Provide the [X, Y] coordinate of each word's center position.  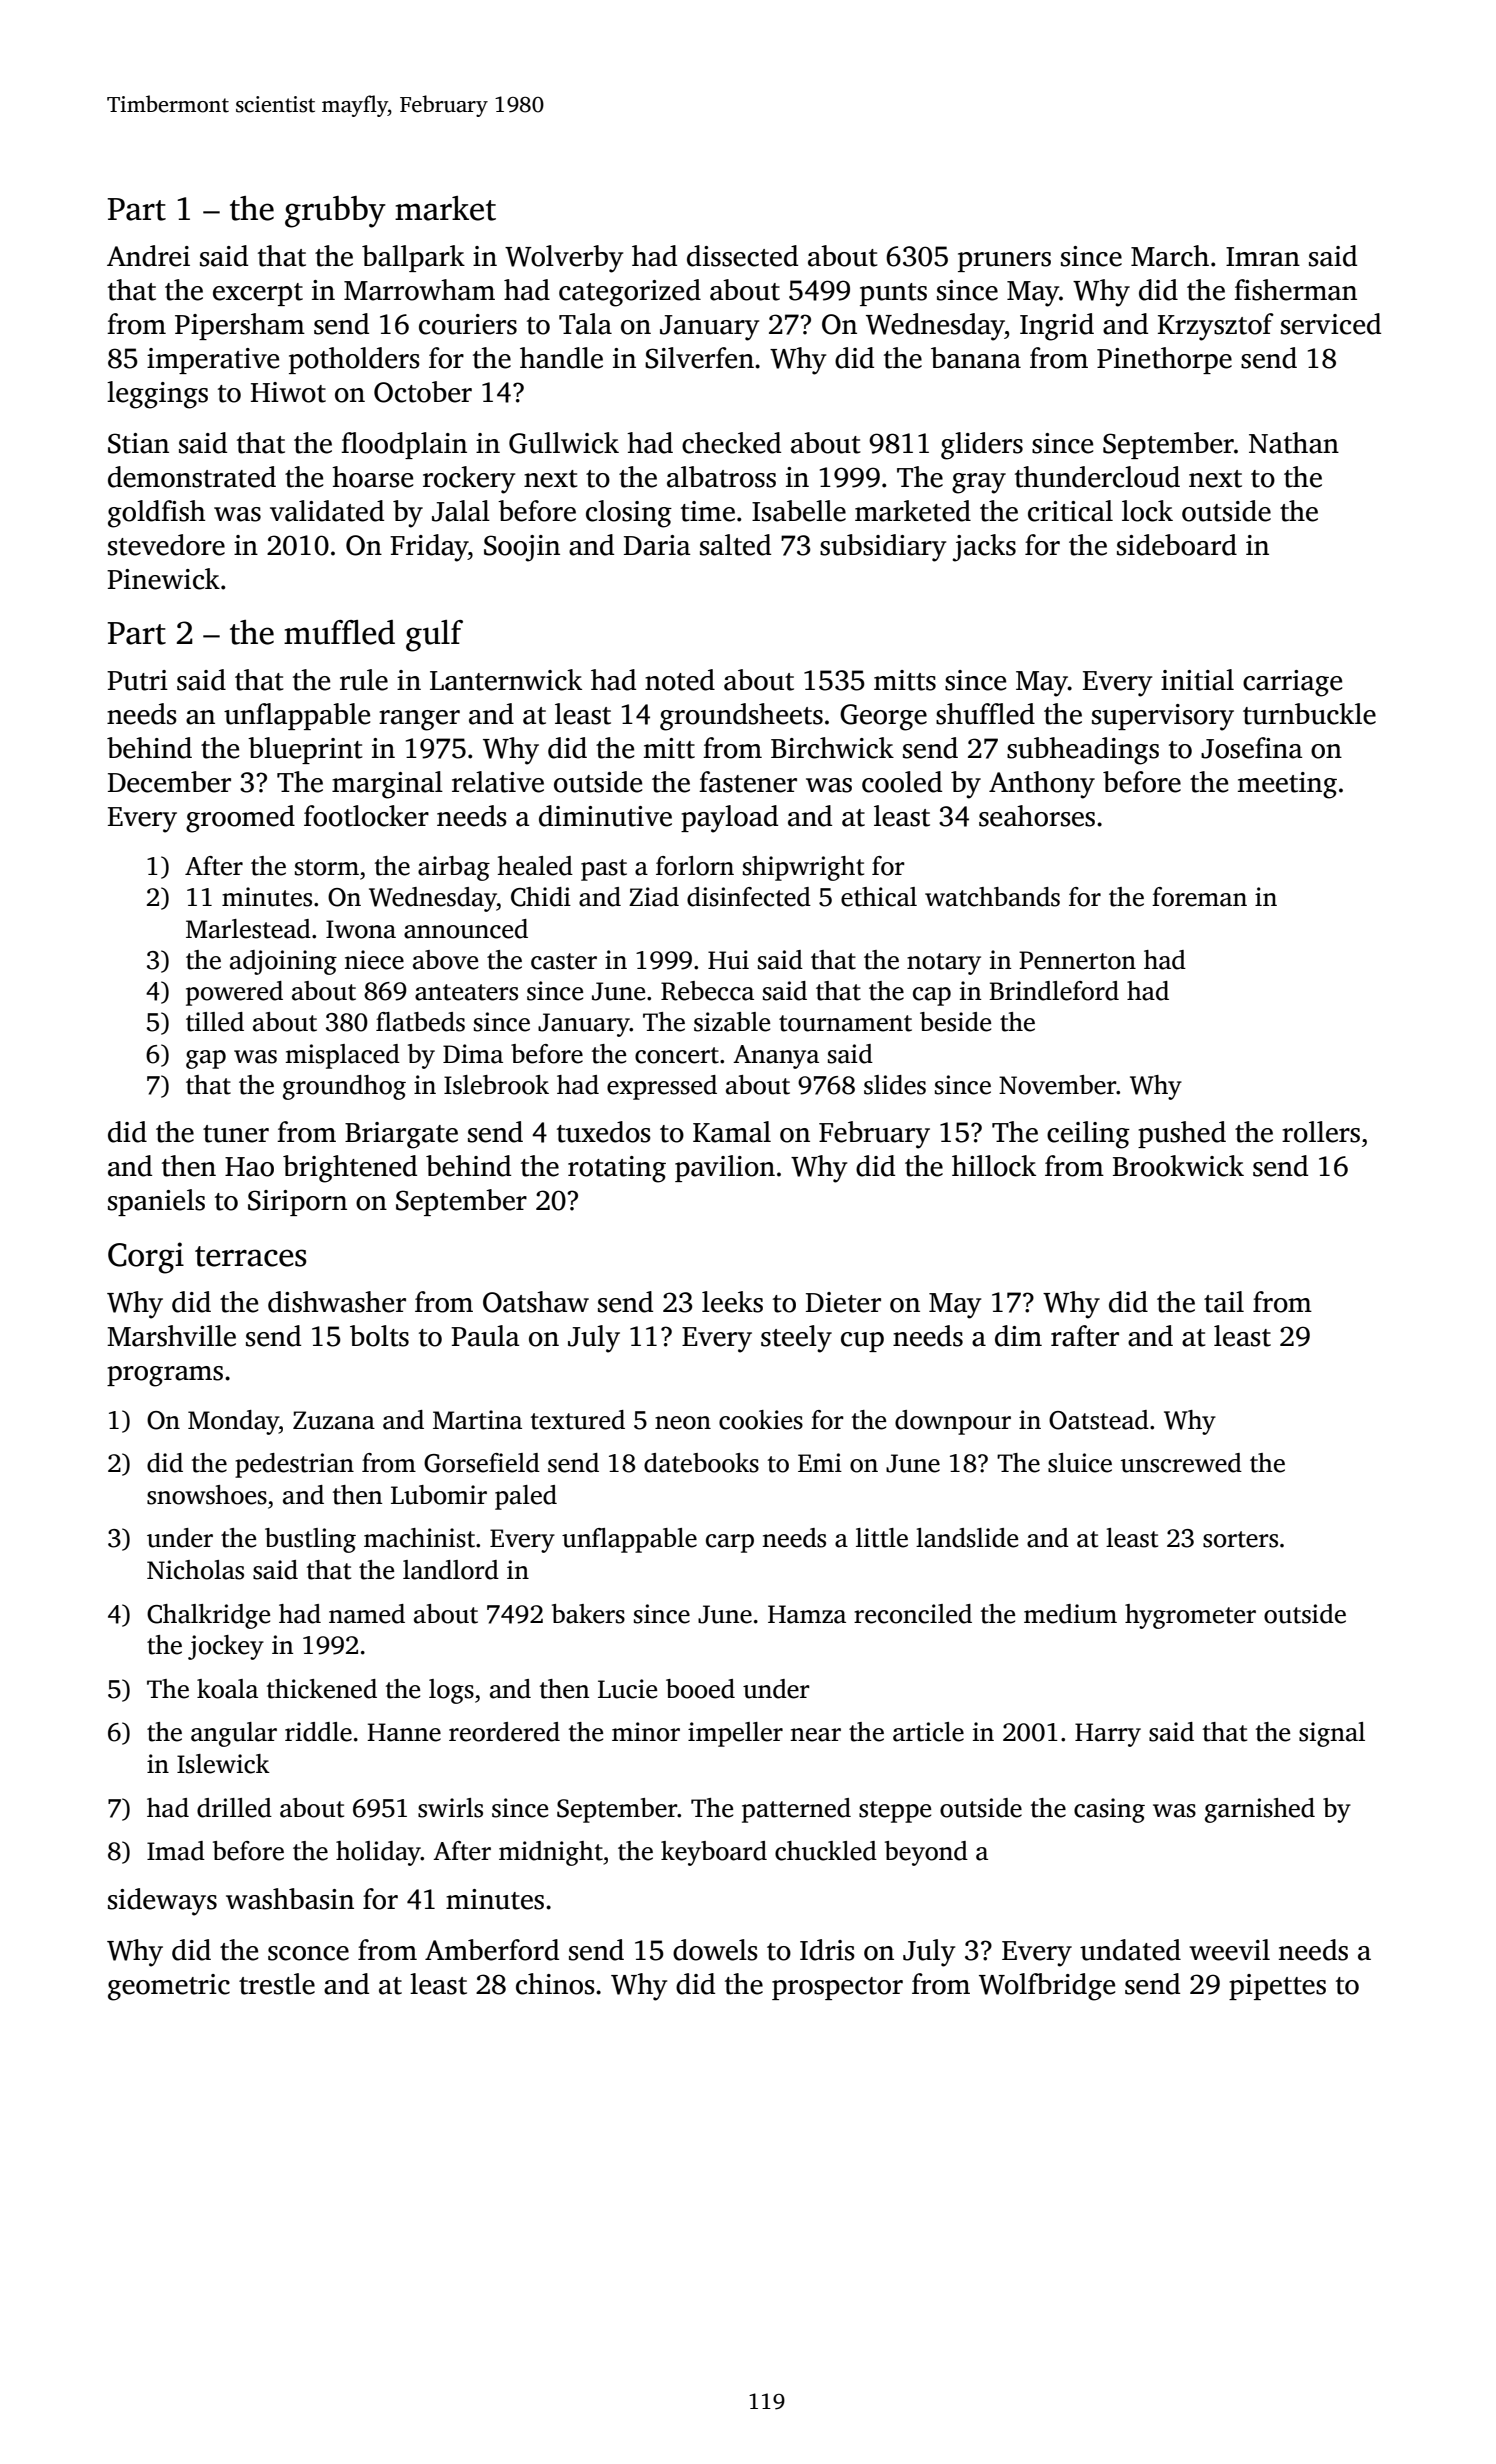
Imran [1263, 257]
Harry [1108, 1735]
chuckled [826, 1851]
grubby [335, 212]
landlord [451, 1570]
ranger [419, 720]
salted [735, 545]
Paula [485, 1336]
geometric [169, 1987]
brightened [350, 1169]
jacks [984, 548]
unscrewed [1181, 1463]
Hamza [807, 1614]
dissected [742, 256]
